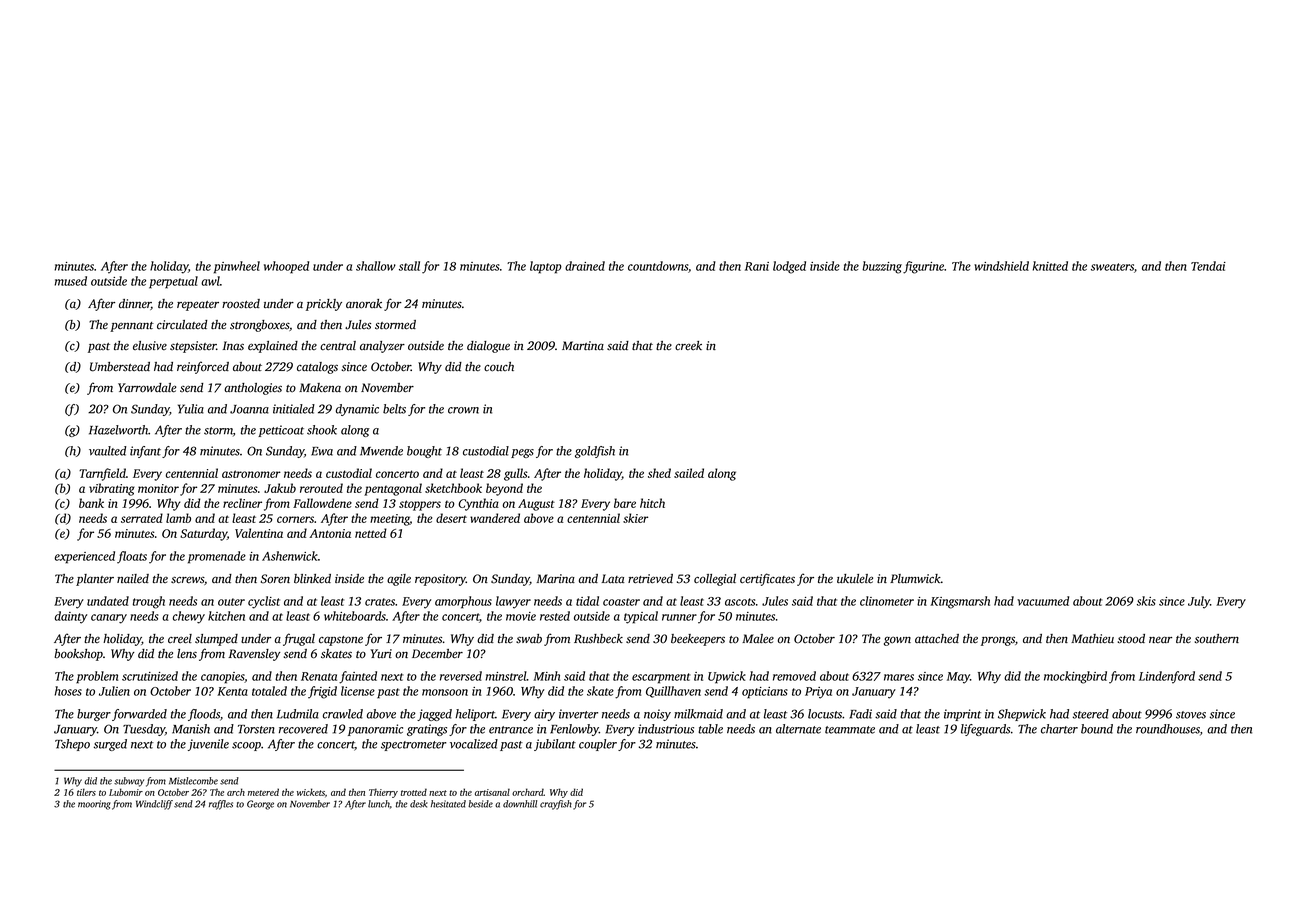  I want to click on Tendai, so click(1208, 266).
